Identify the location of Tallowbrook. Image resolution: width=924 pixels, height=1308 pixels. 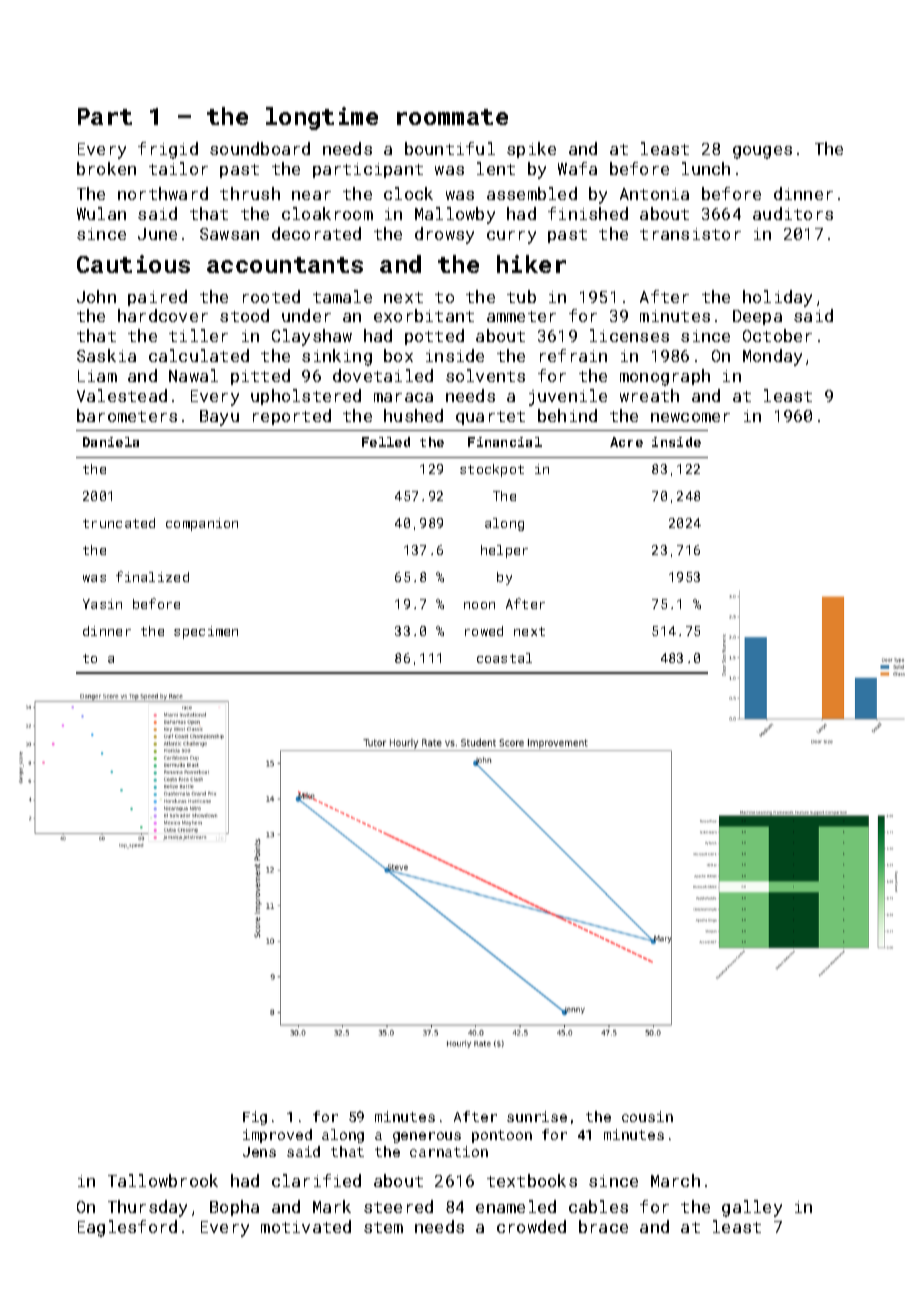
(163, 1180).
